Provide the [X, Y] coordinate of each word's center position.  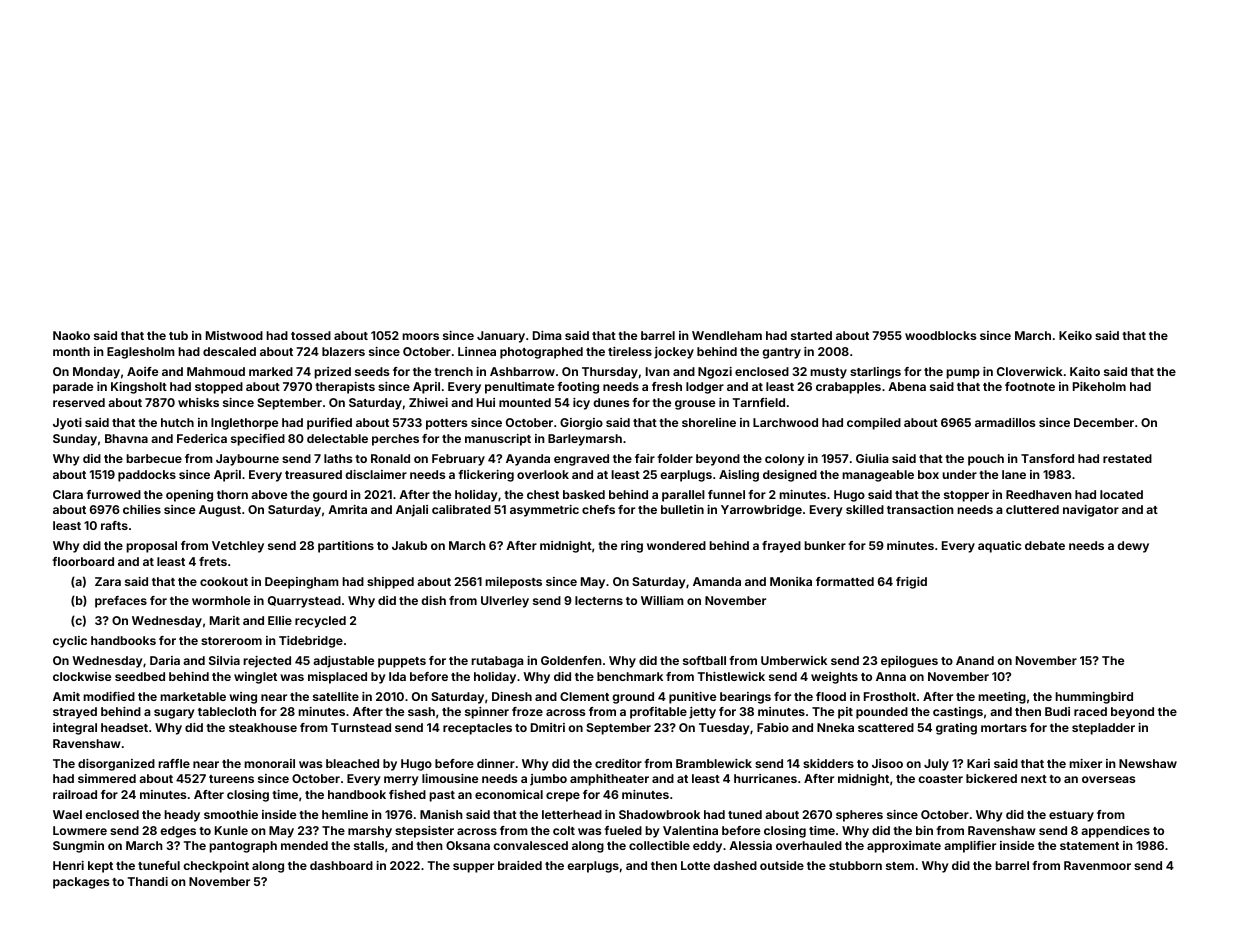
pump [963, 374]
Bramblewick [714, 763]
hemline [345, 814]
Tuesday [724, 729]
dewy [1133, 547]
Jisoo [887, 763]
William [662, 600]
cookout [224, 581]
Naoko [71, 335]
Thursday [610, 373]
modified [109, 696]
